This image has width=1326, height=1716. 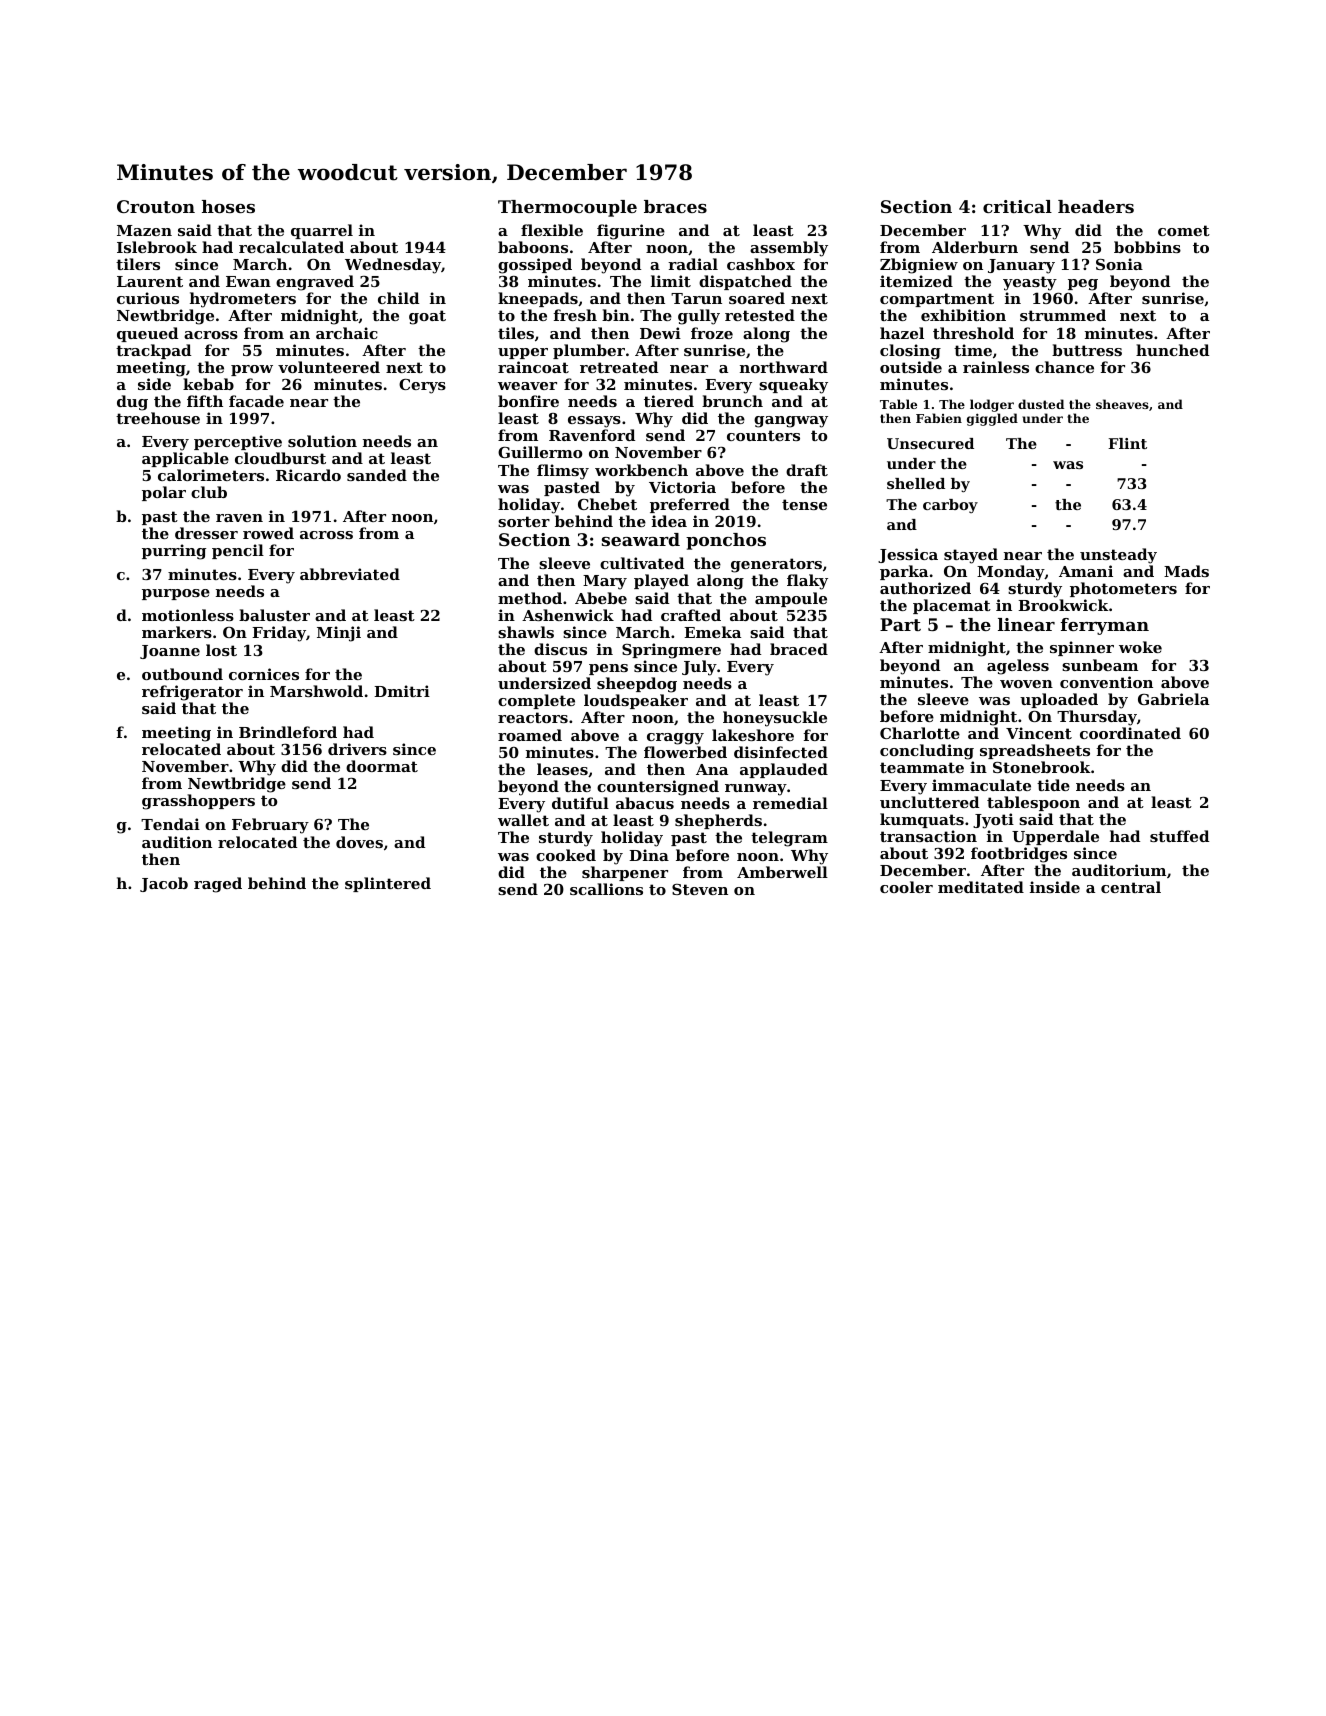 I want to click on central, so click(x=1131, y=887).
